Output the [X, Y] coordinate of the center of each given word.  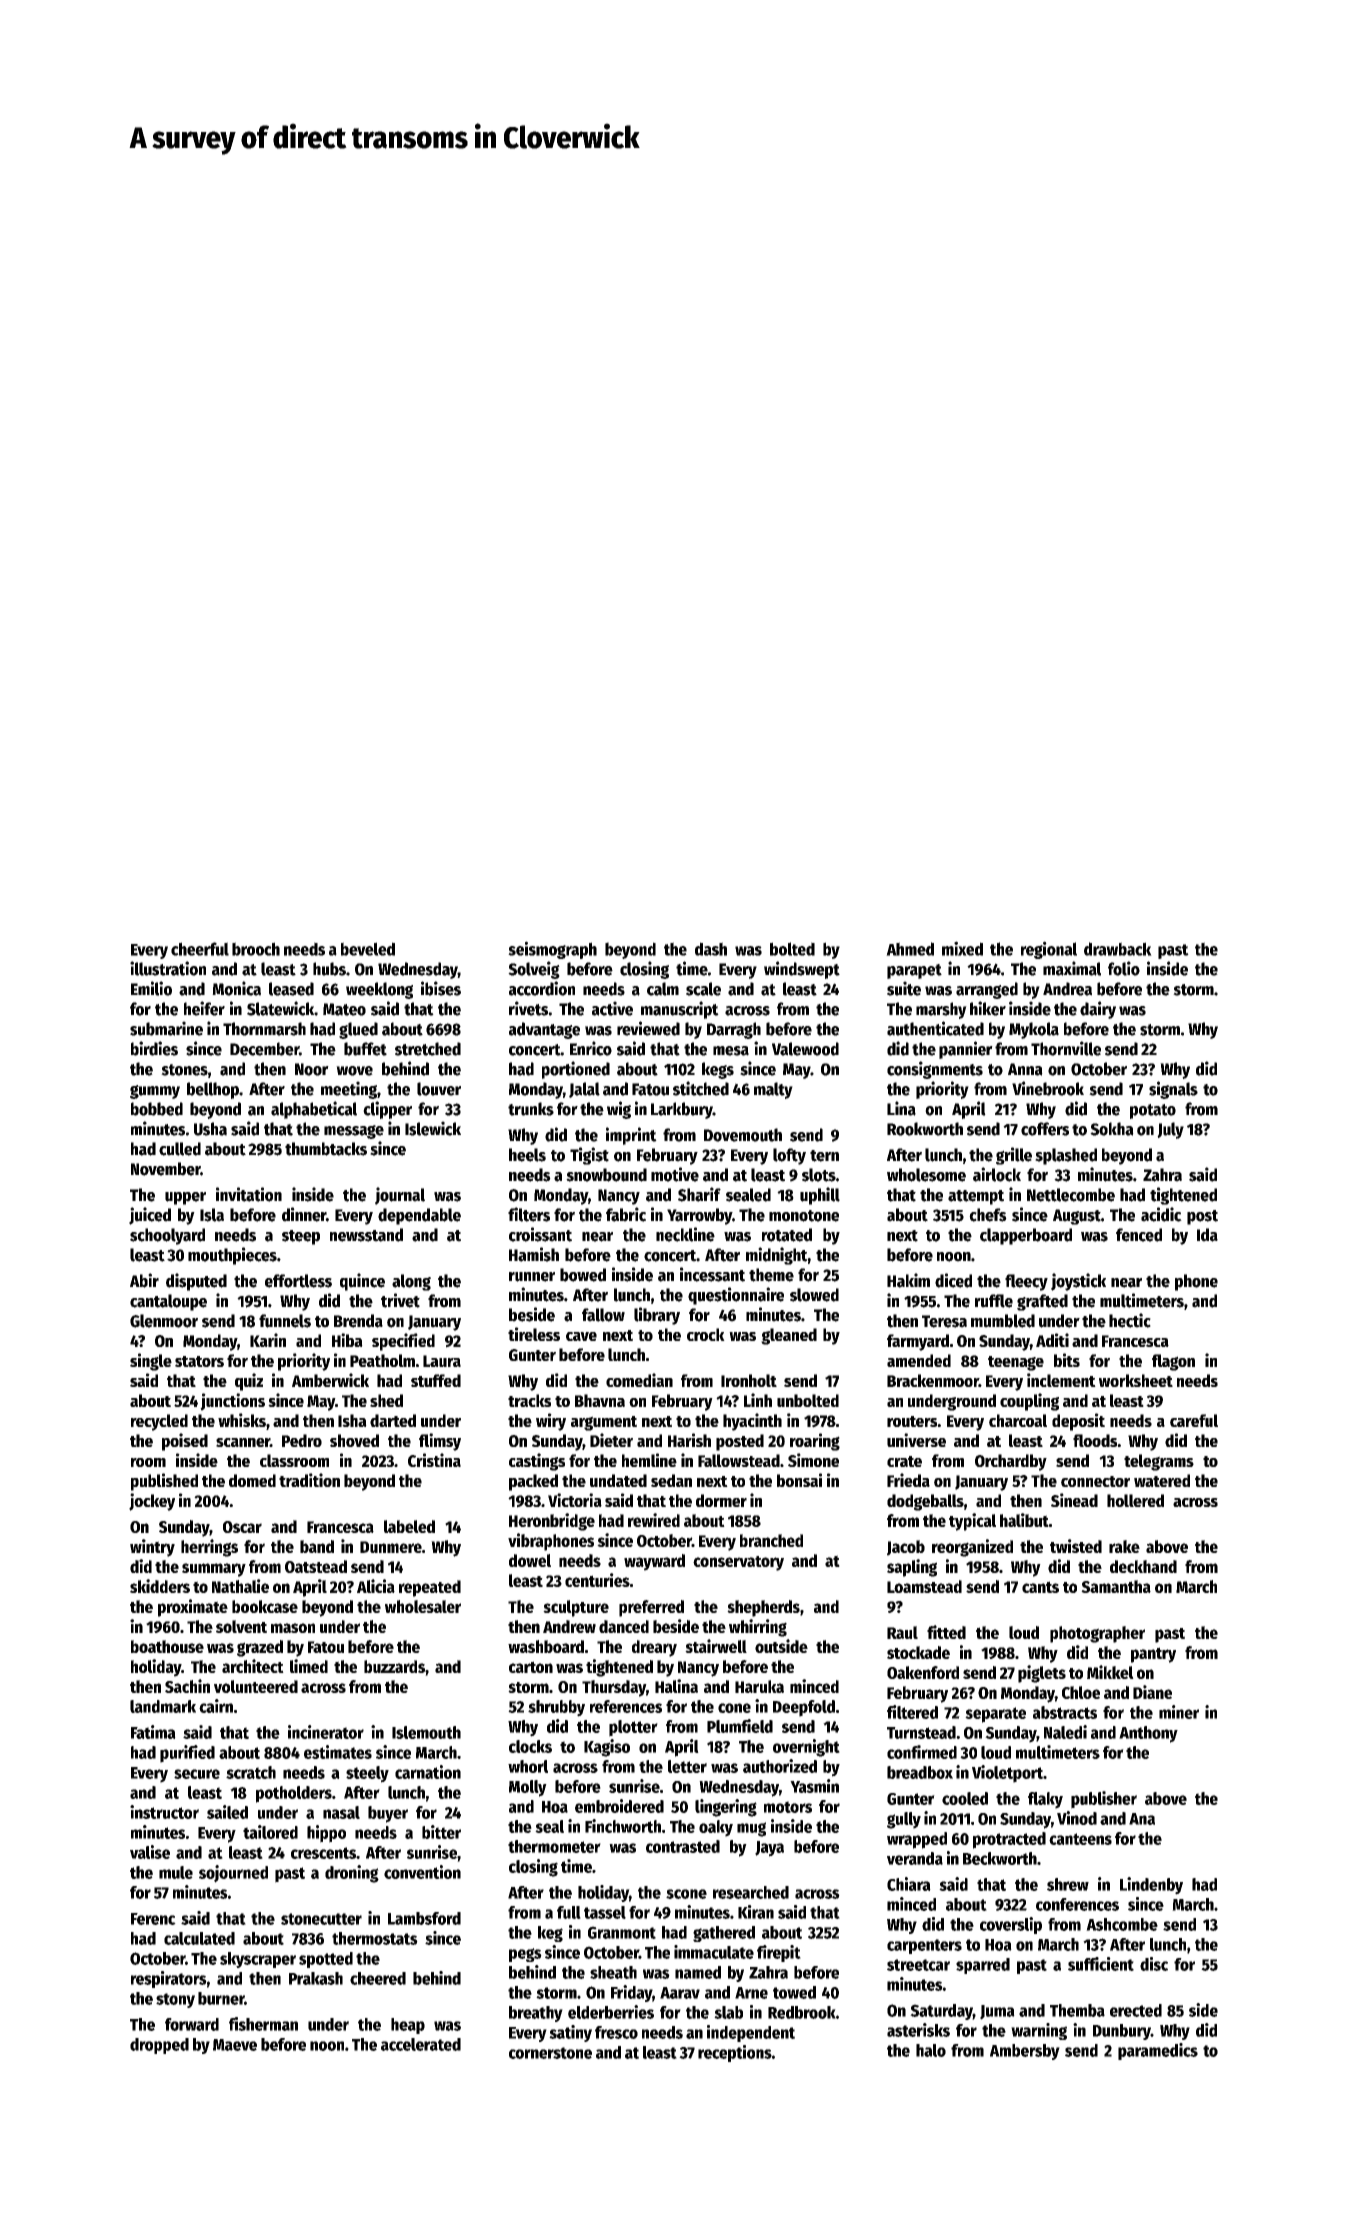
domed [252, 1480]
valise [150, 1852]
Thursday [614, 1688]
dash [711, 949]
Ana [1142, 1819]
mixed [962, 948]
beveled [368, 949]
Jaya [769, 1849]
